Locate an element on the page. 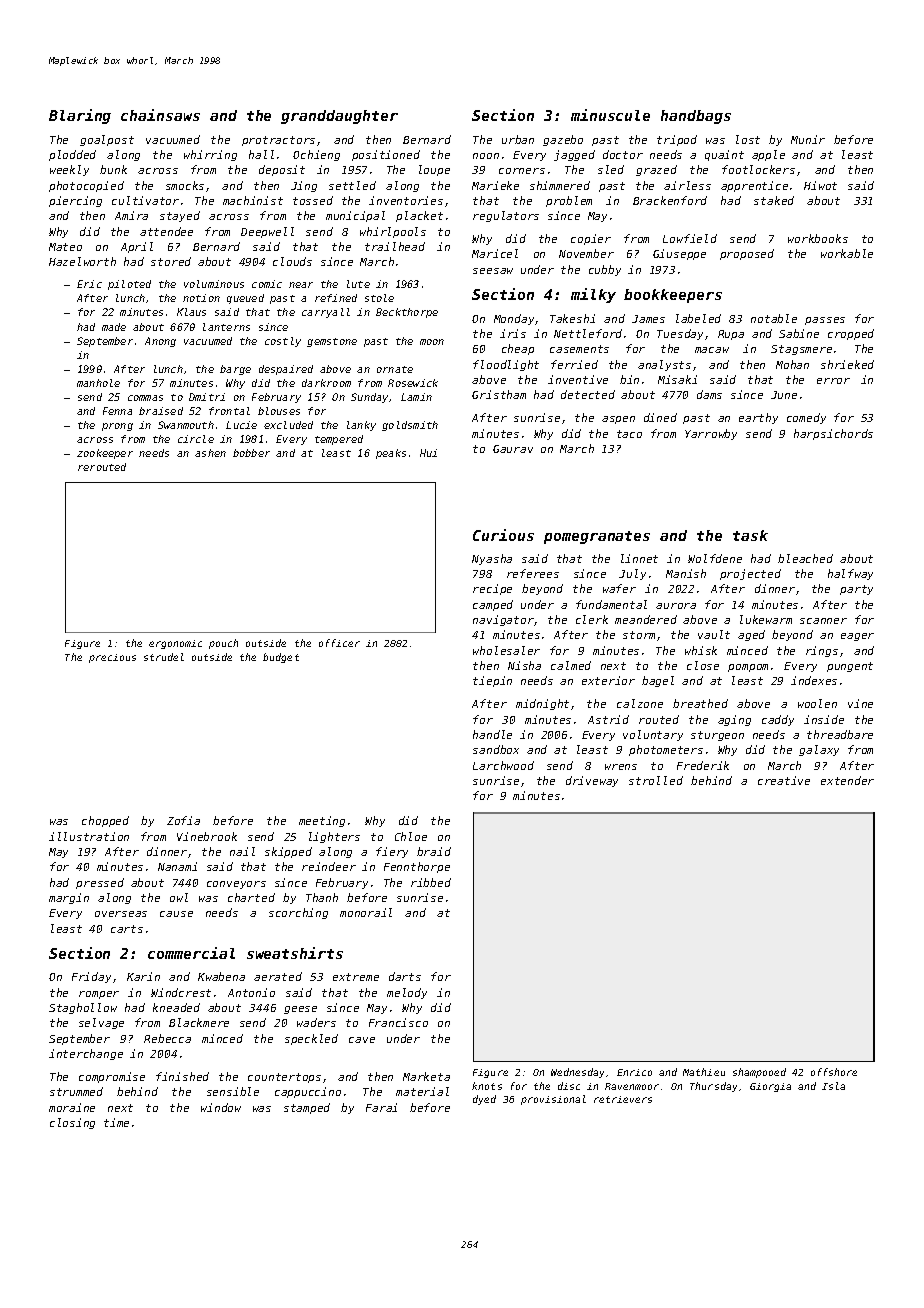  excluded is located at coordinates (288, 425).
